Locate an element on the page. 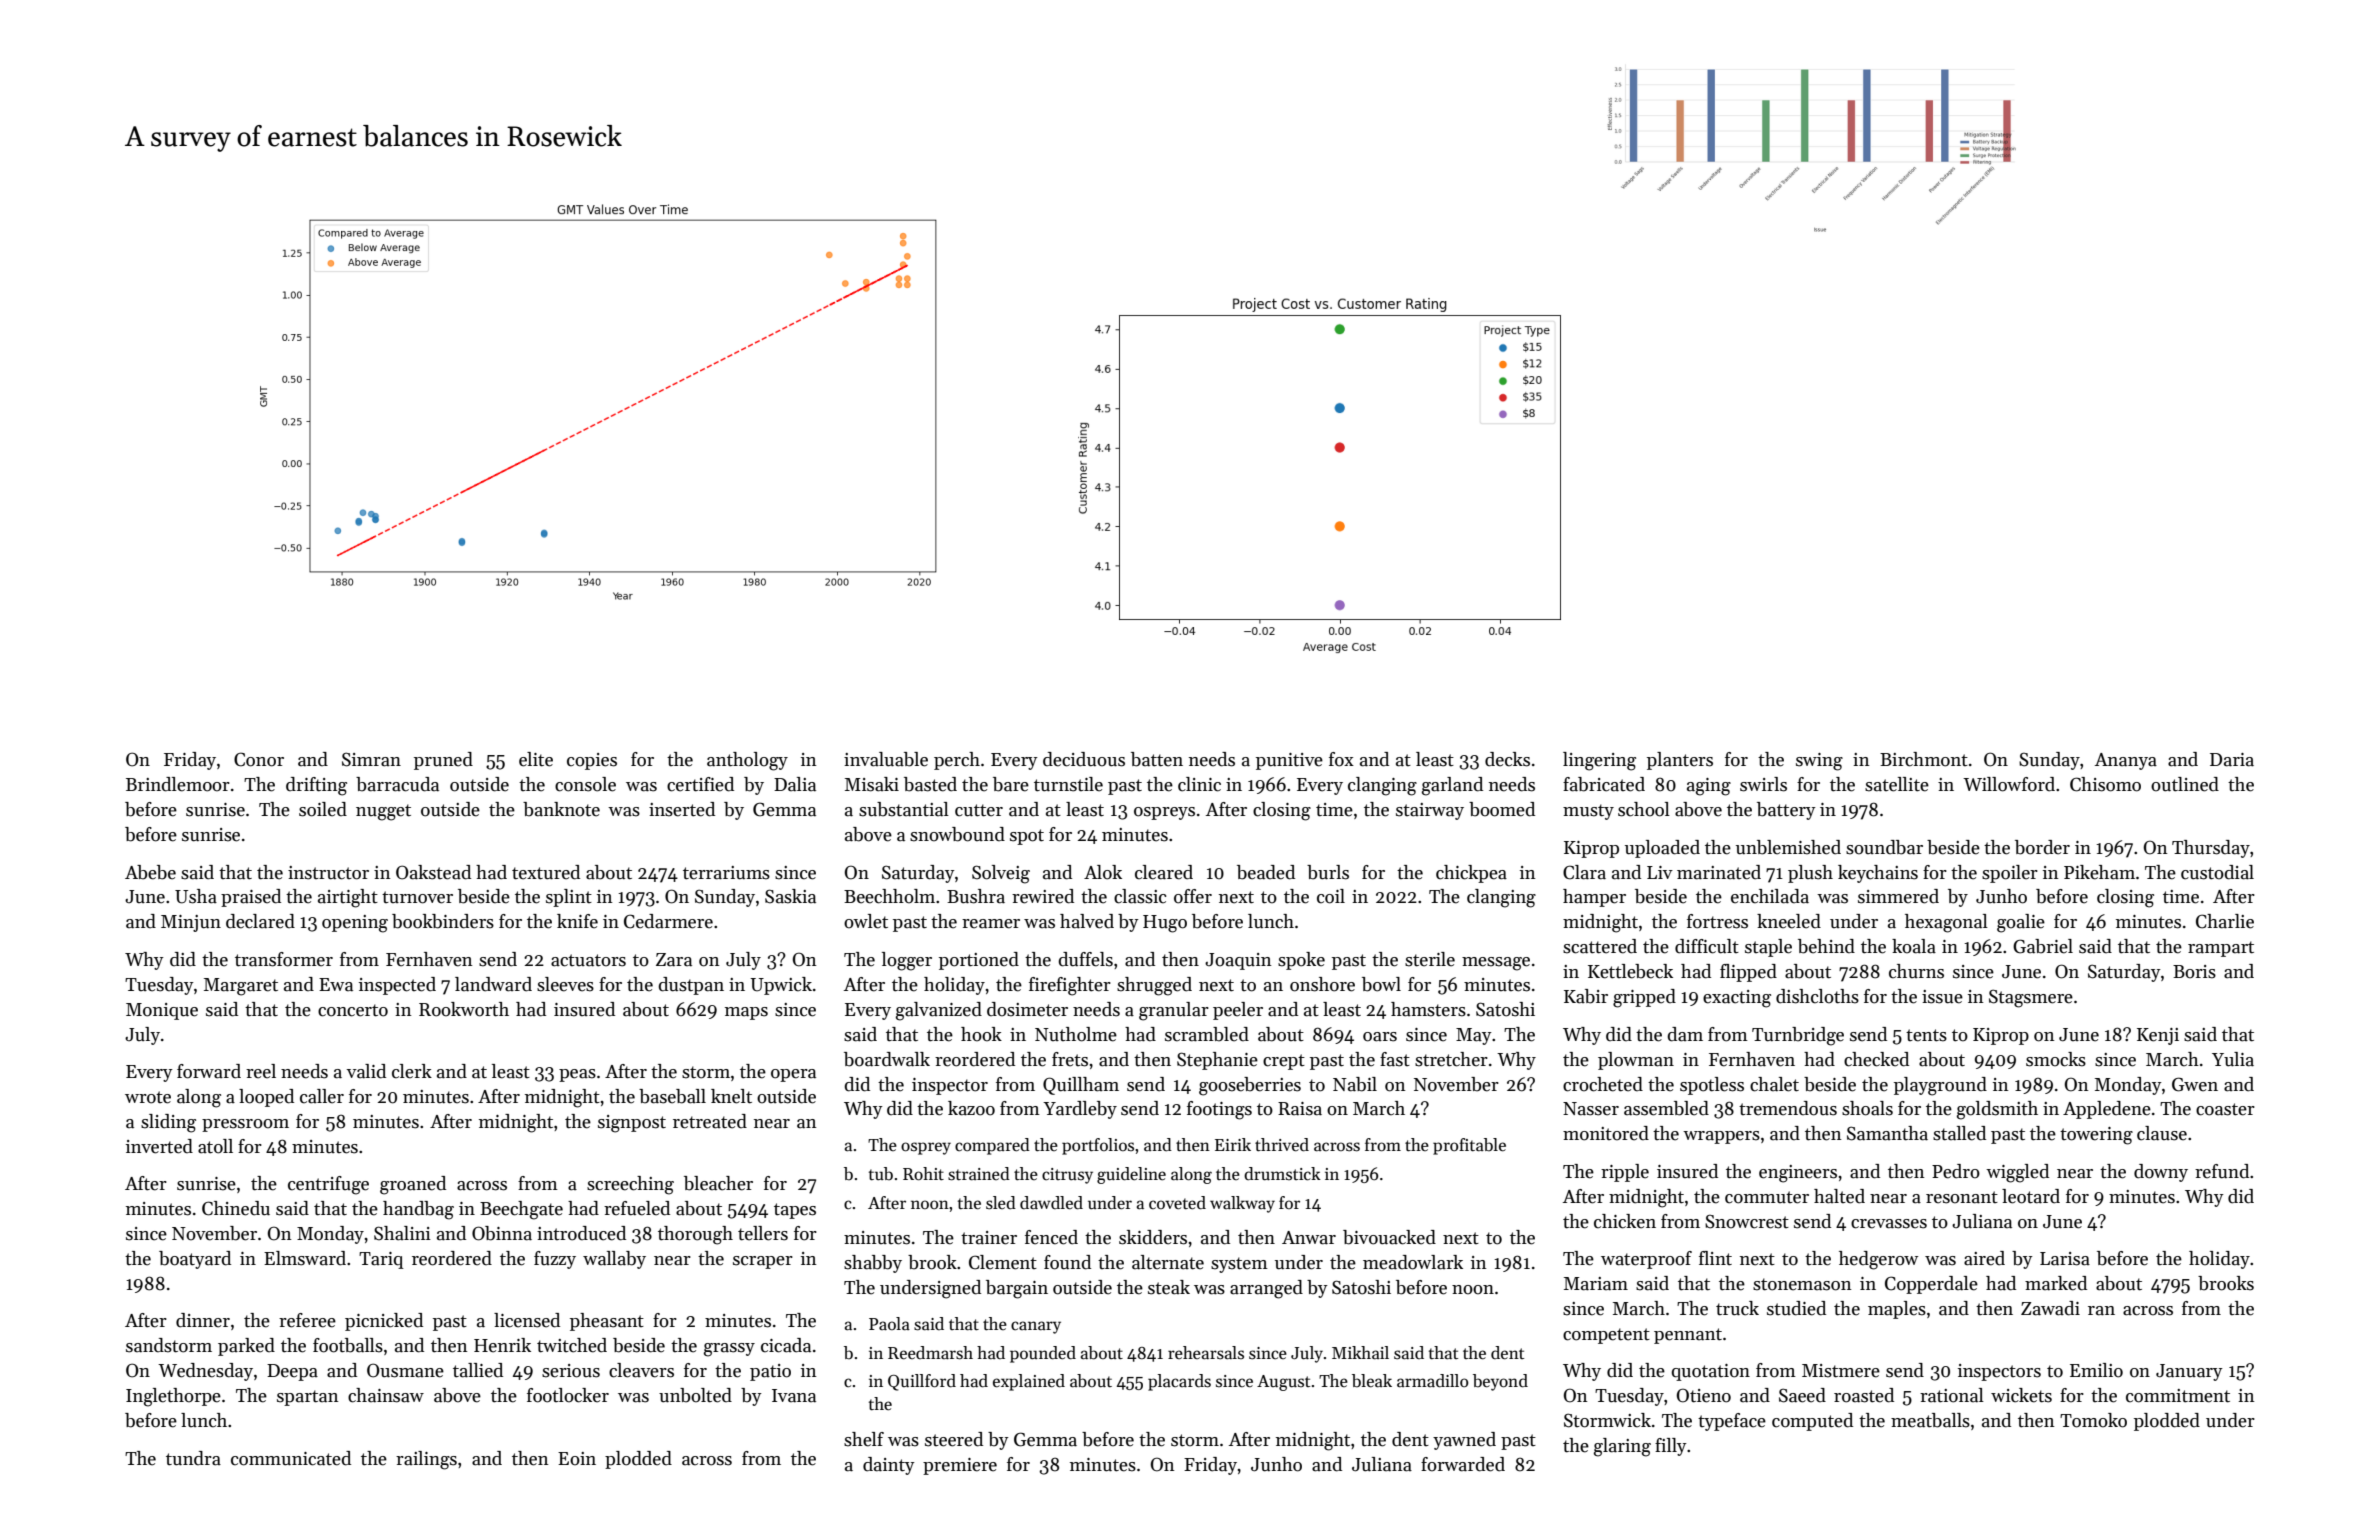  copies is located at coordinates (592, 761).
